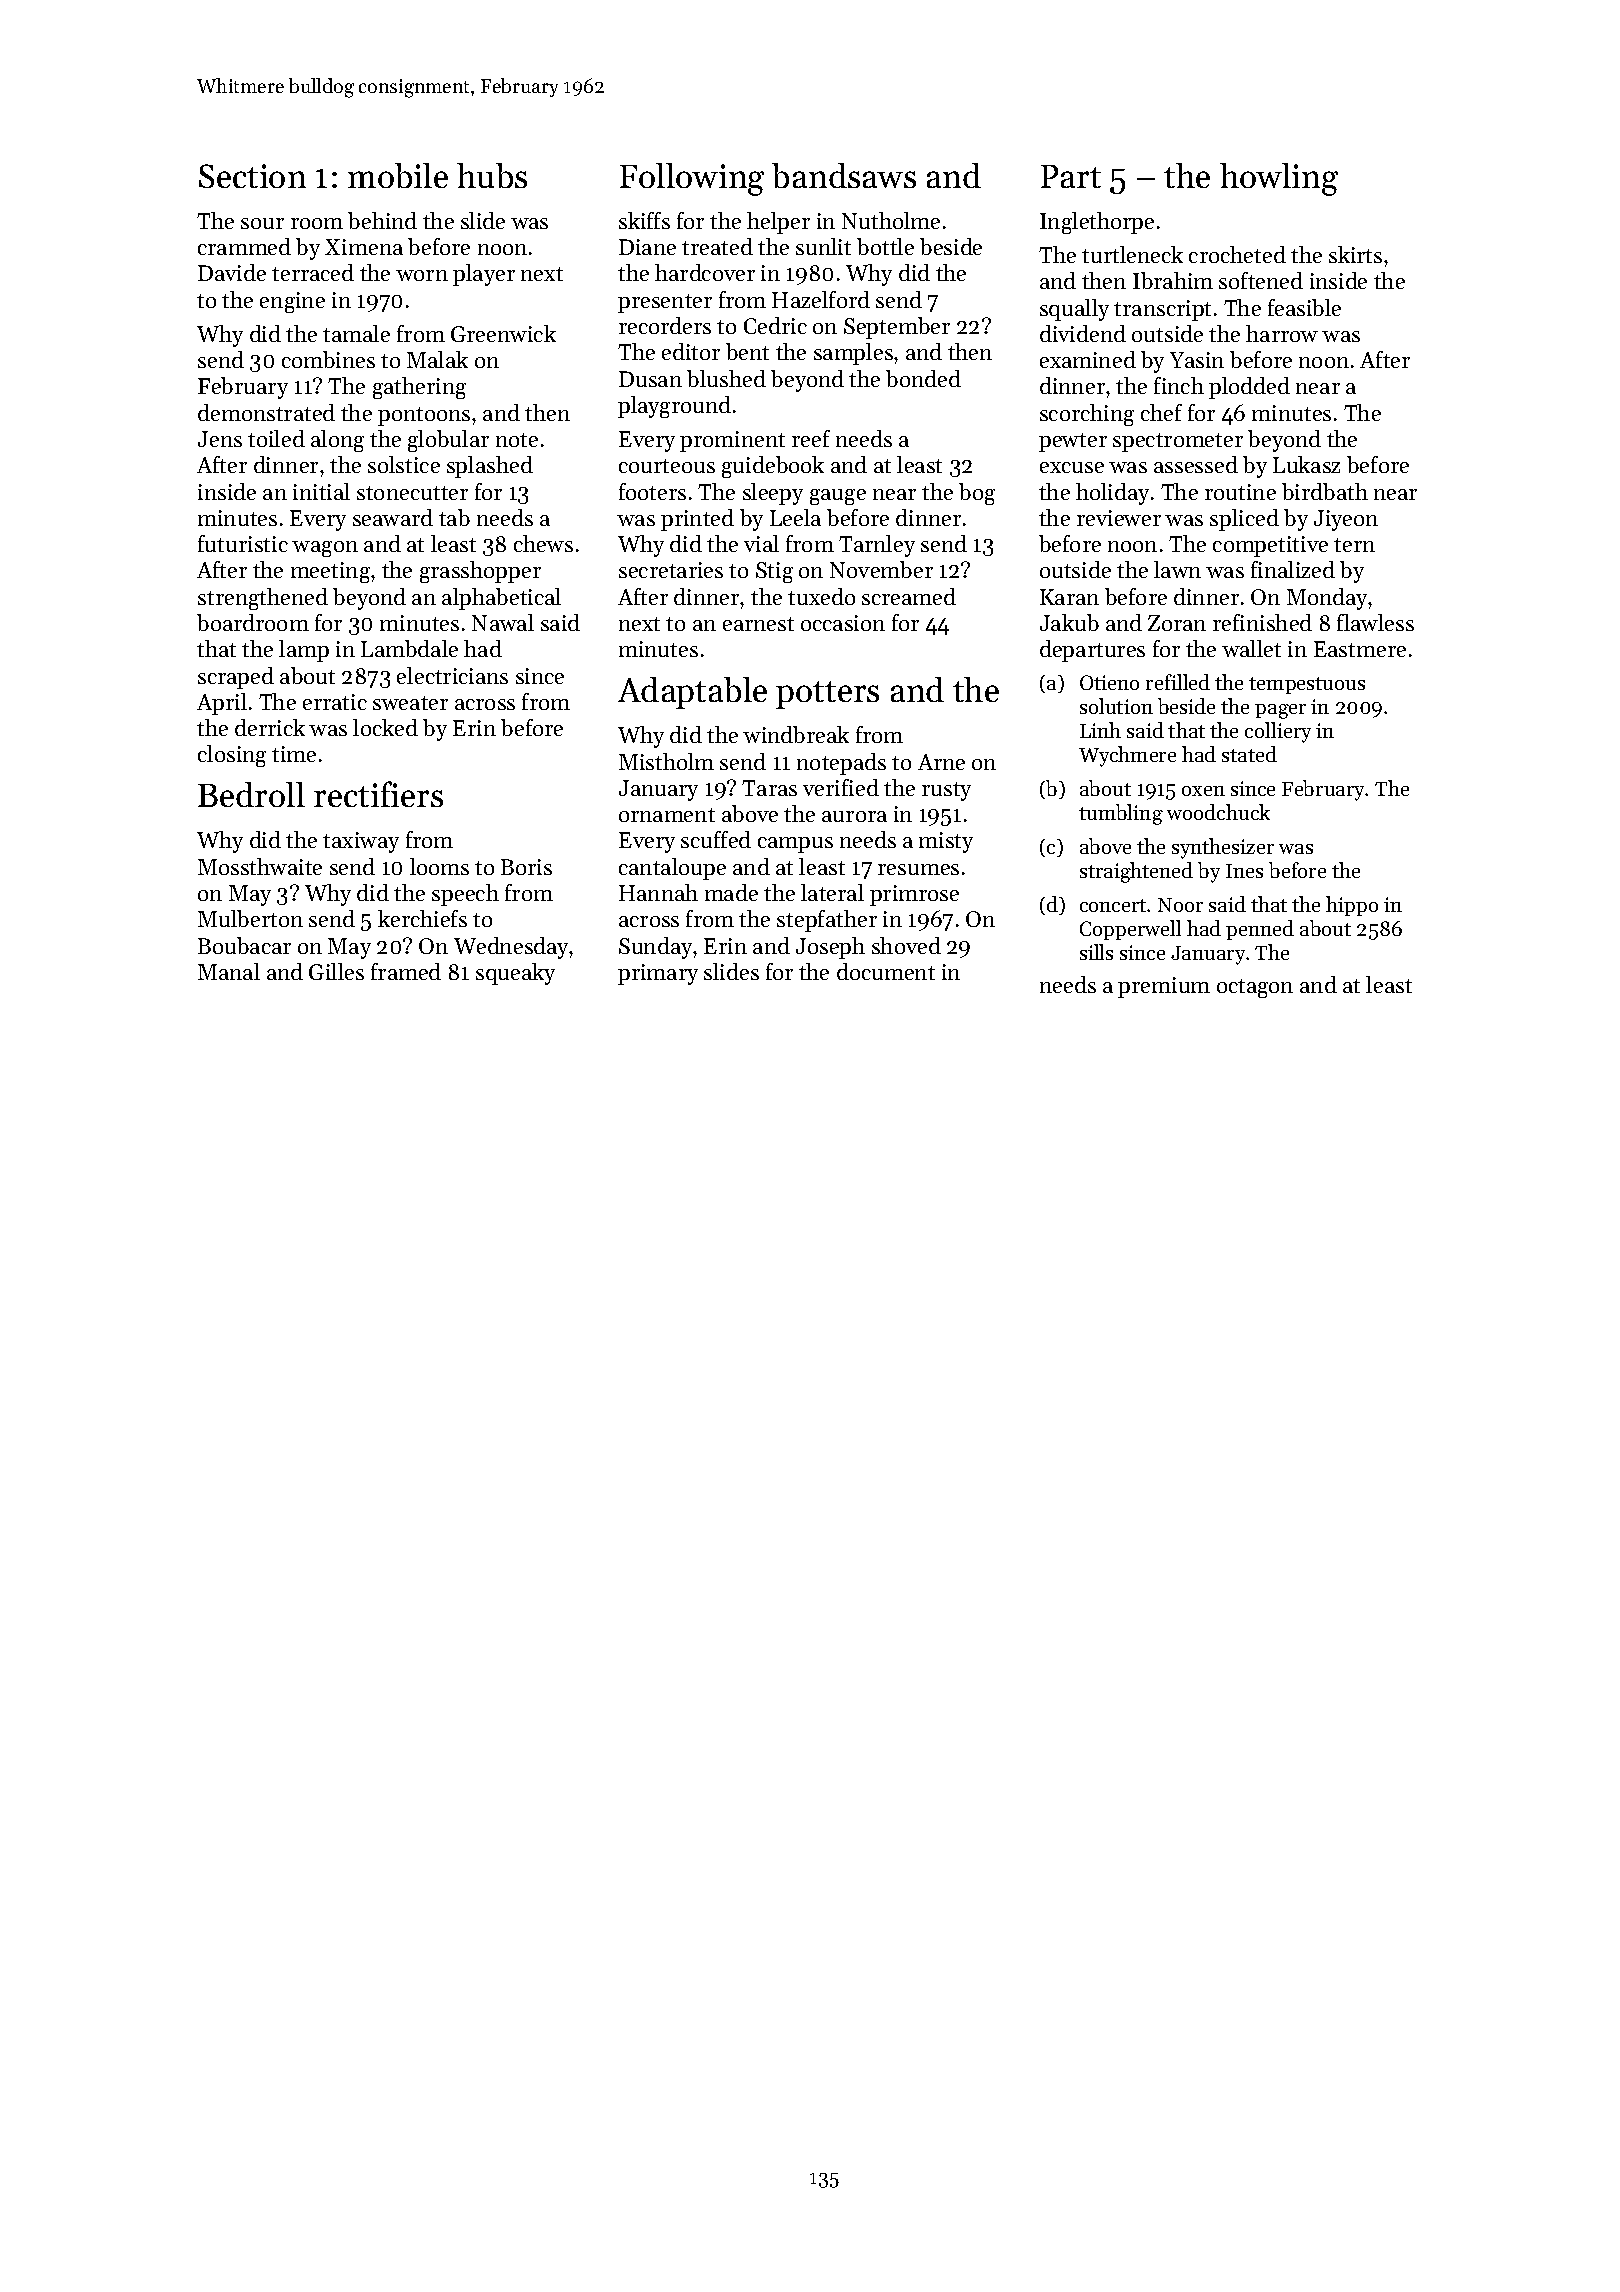  Describe the element at coordinates (515, 974) in the screenshot. I see `squeaky` at that location.
